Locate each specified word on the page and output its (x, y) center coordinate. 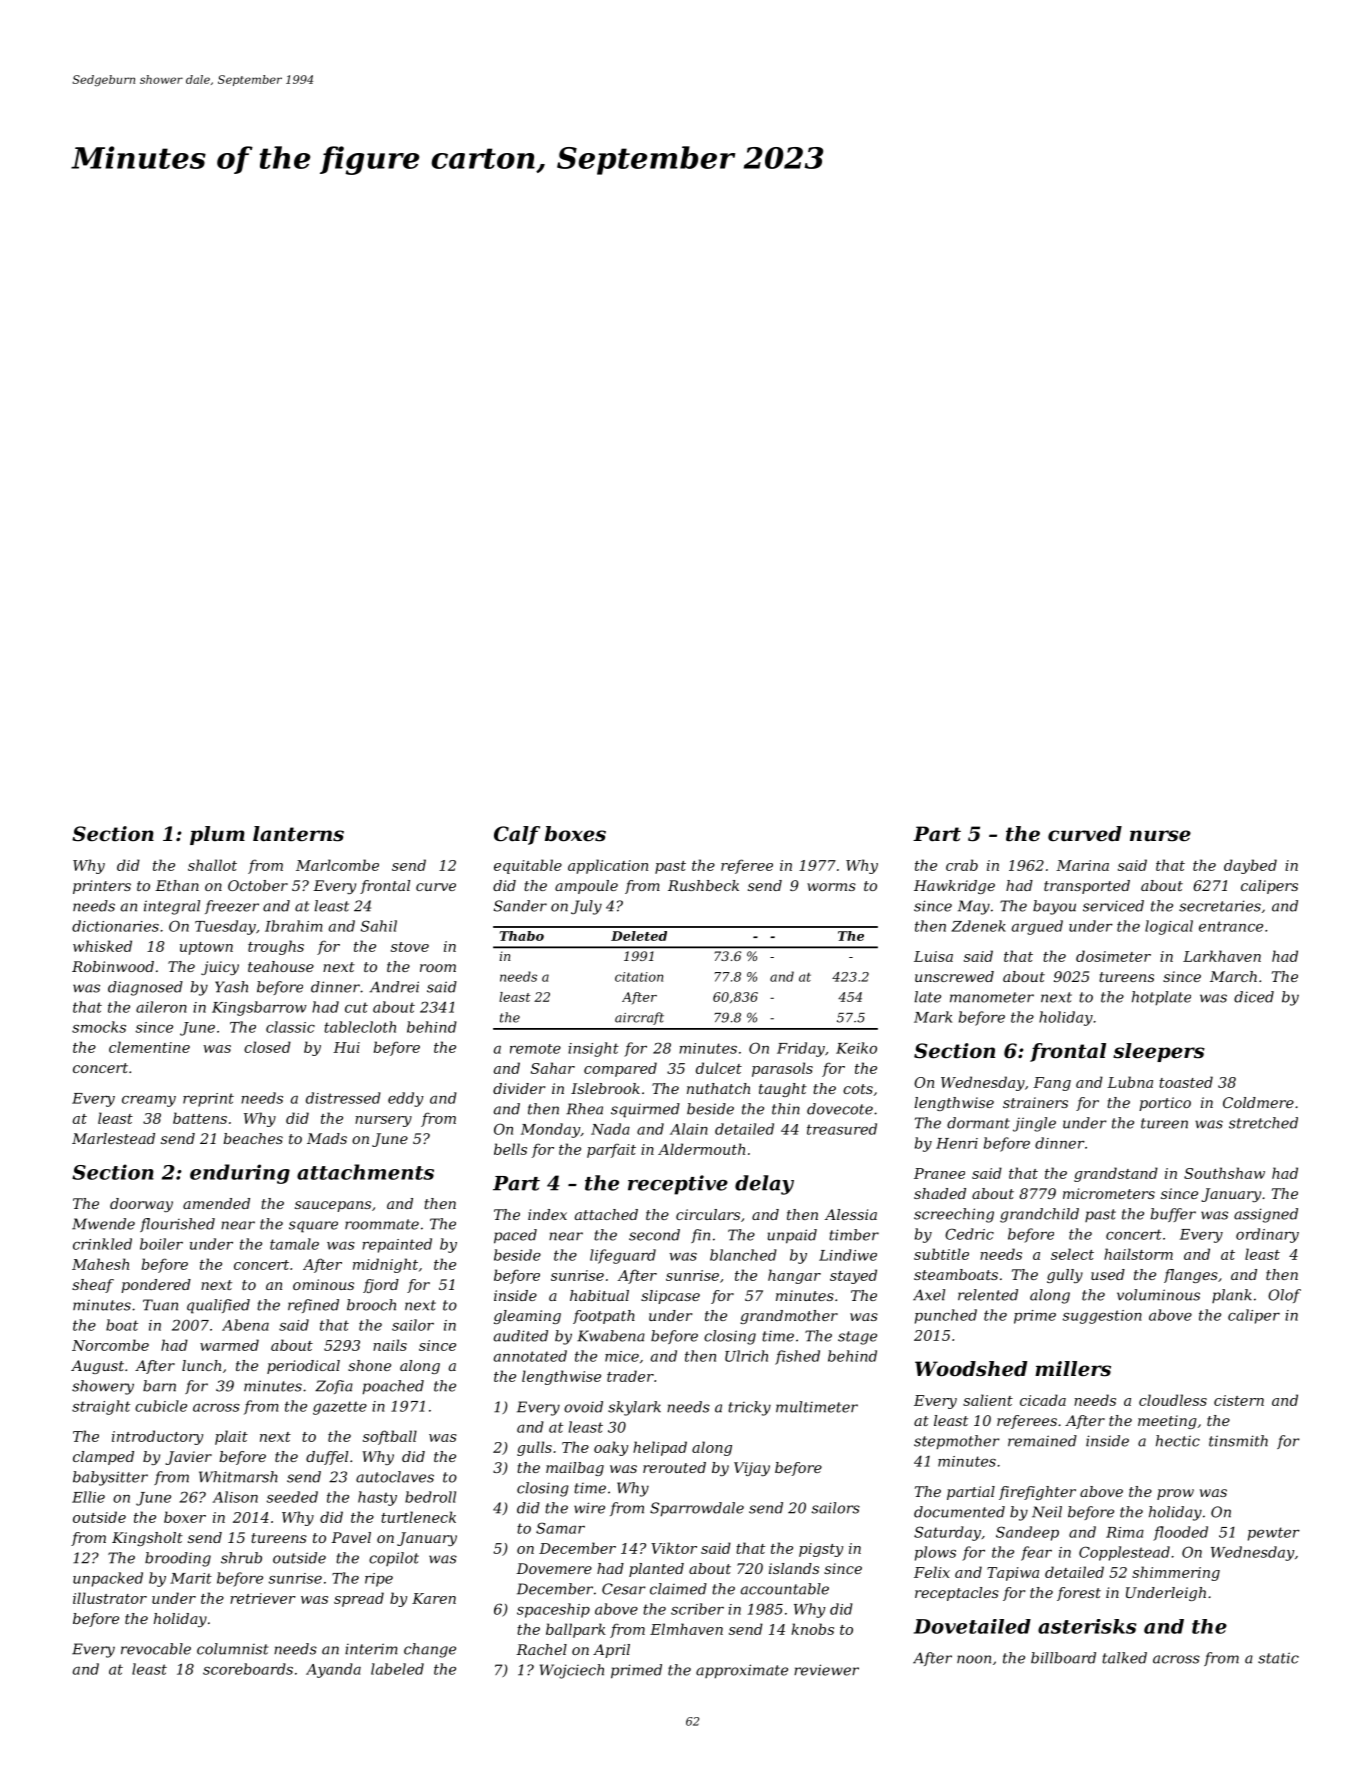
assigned (1266, 1215)
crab (962, 865)
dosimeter (1113, 956)
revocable (156, 1649)
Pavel (351, 1537)
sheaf (93, 1286)
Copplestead (1124, 1553)
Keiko (856, 1048)
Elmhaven (686, 1629)
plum (217, 835)
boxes (575, 834)
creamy (149, 1101)
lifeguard (623, 1256)
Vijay (752, 1469)
